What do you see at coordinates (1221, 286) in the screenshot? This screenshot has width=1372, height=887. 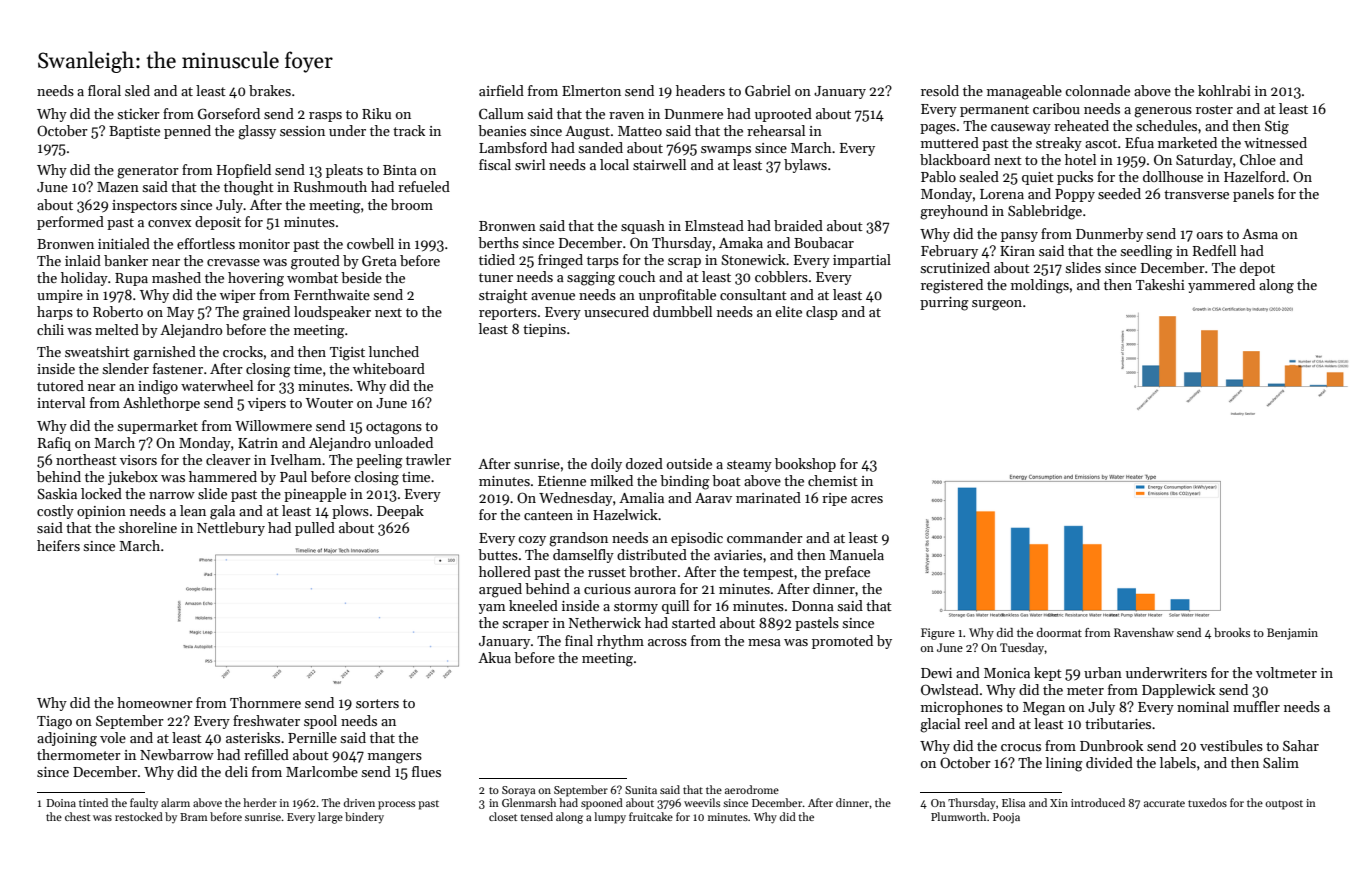 I see `yammered` at bounding box center [1221, 286].
